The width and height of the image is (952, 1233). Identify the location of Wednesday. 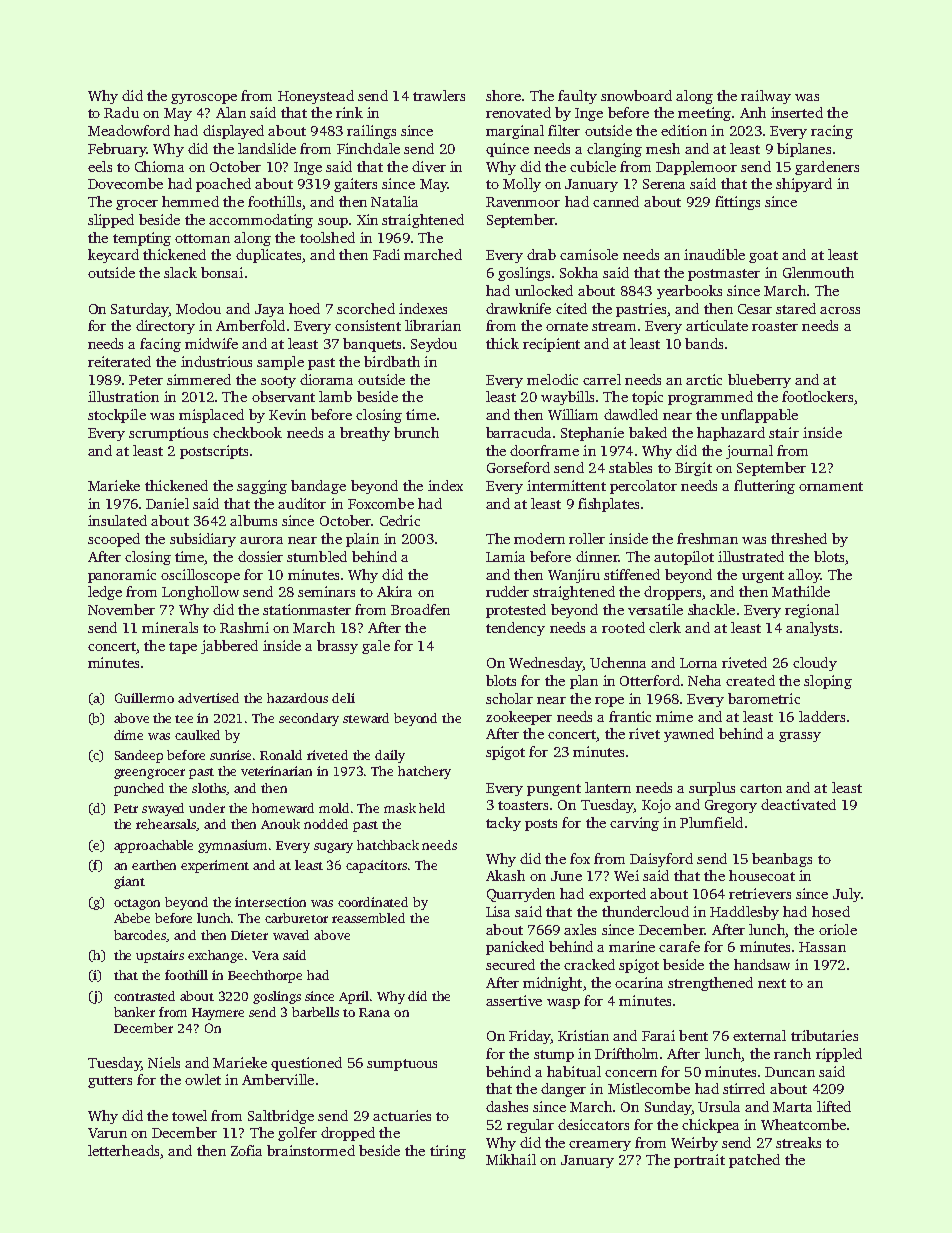
(545, 664).
